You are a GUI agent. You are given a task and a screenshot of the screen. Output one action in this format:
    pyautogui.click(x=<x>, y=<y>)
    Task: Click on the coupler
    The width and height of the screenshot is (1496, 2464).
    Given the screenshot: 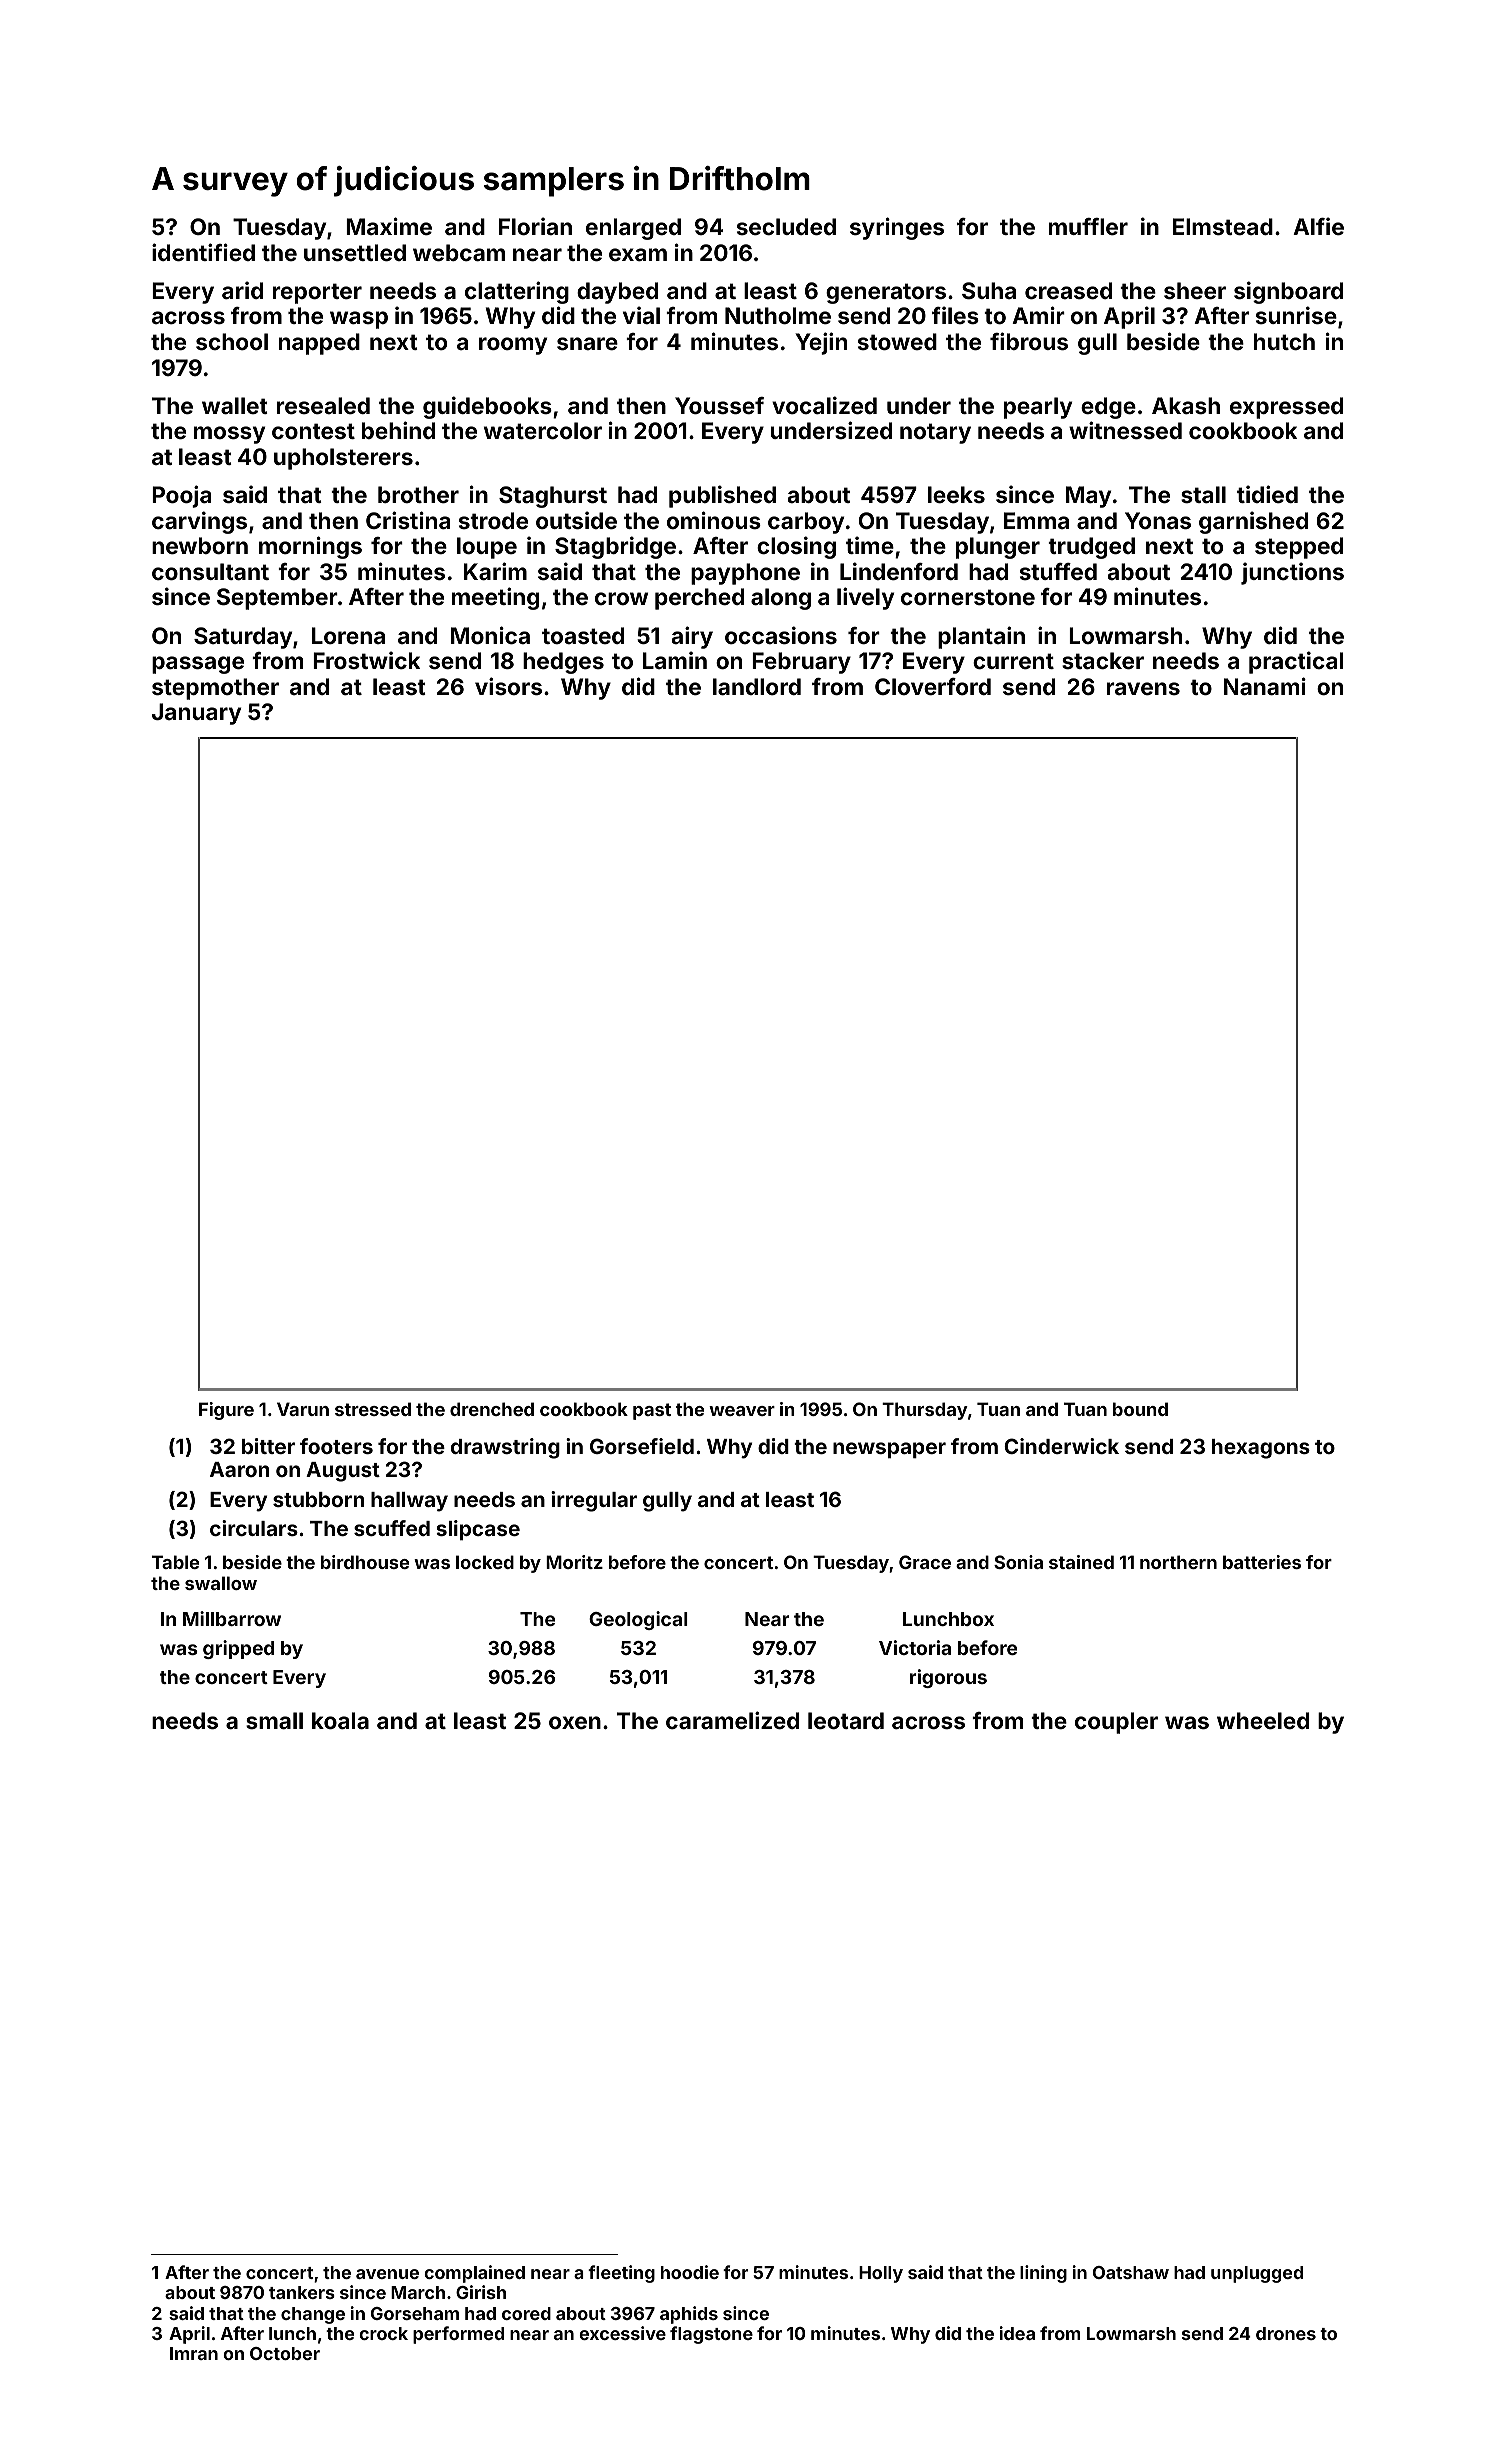 What is the action you would take?
    pyautogui.click(x=1116, y=1723)
